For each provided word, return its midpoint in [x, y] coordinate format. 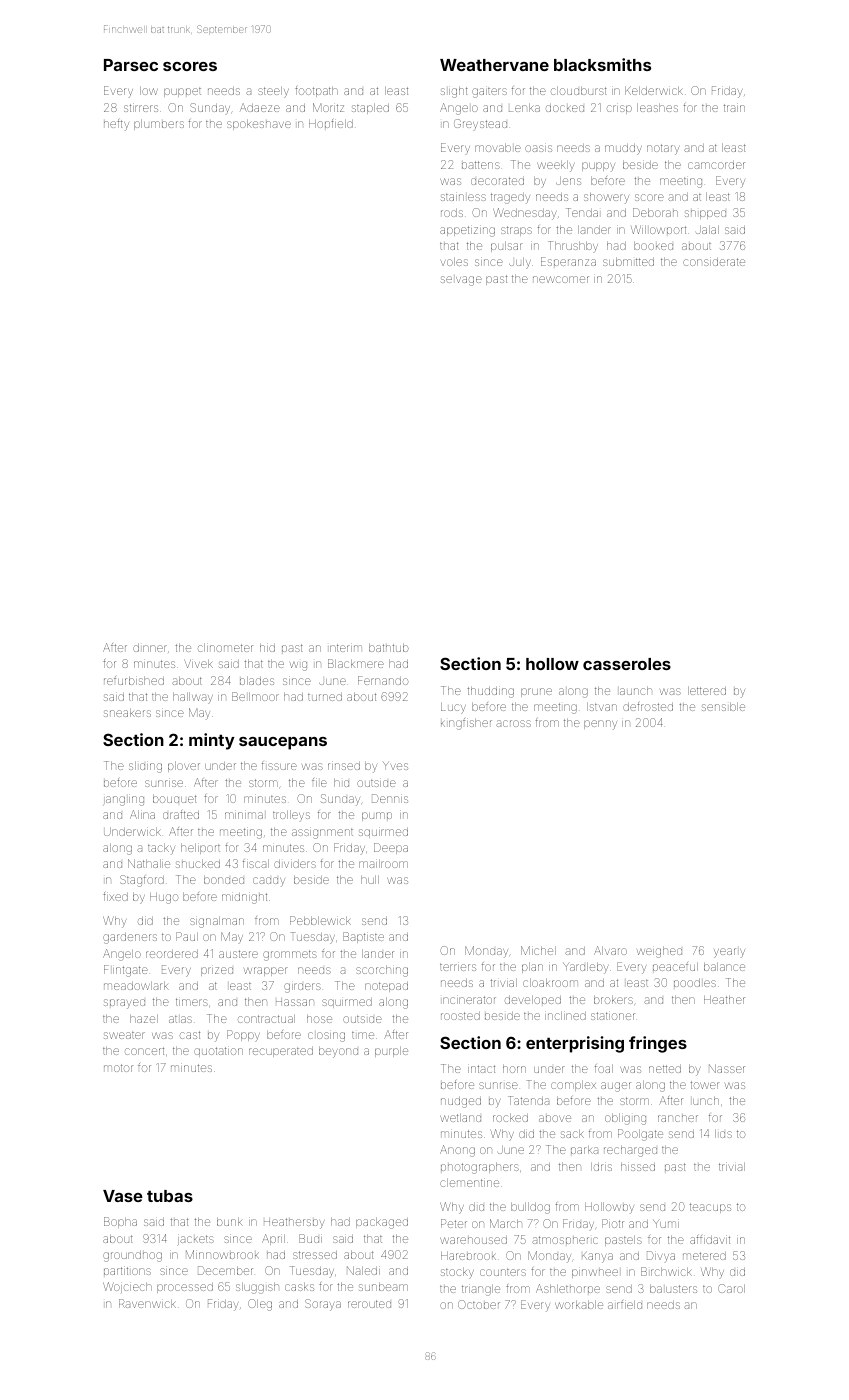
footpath [316, 91]
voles [454, 262]
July [520, 263]
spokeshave [259, 125]
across [513, 723]
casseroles [627, 664]
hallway [193, 698]
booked [653, 246]
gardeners [130, 938]
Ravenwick [147, 1303]
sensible [723, 707]
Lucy [453, 708]
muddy [623, 149]
